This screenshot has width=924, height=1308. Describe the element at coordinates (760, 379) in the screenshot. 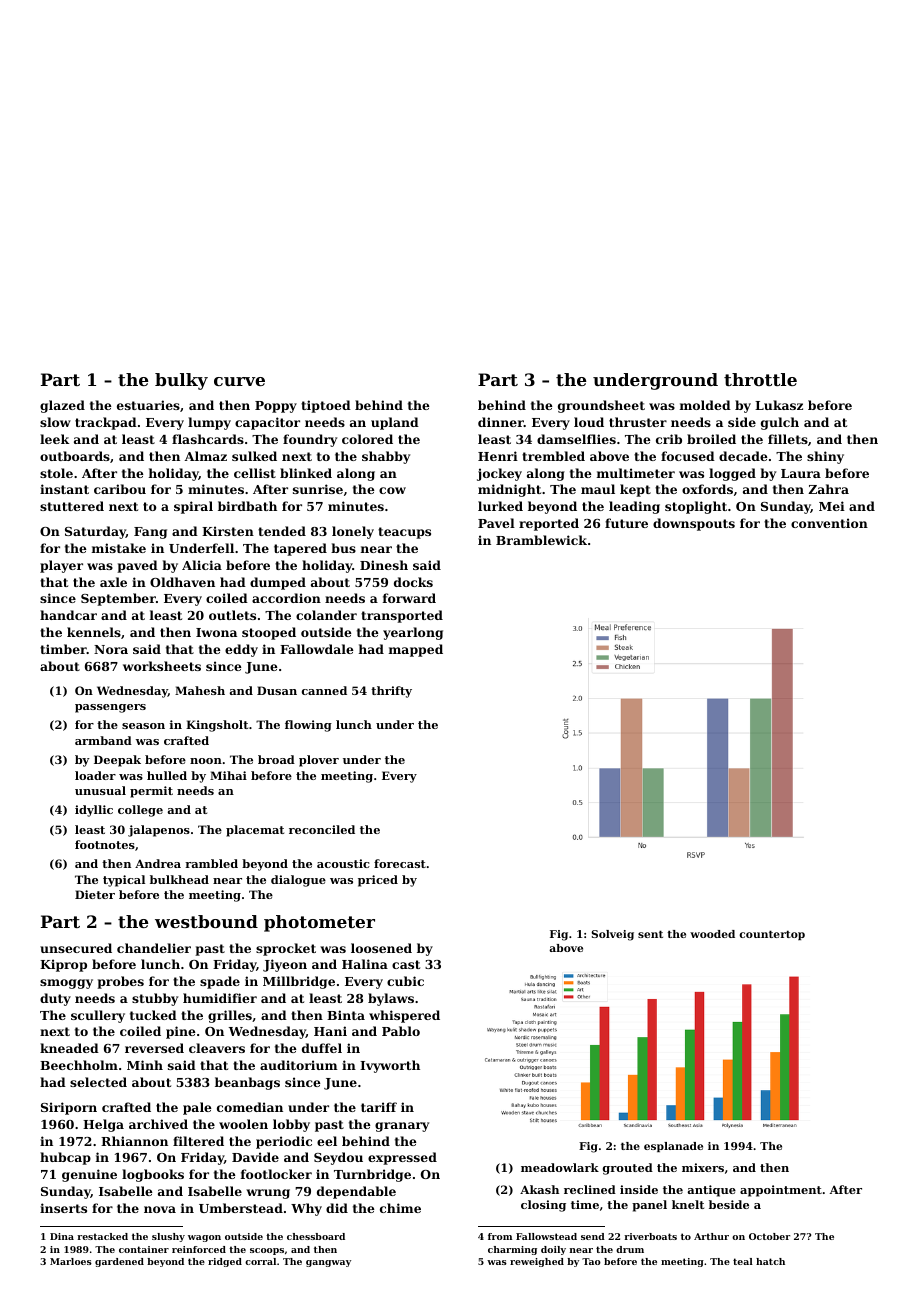

I see `throttle` at that location.
